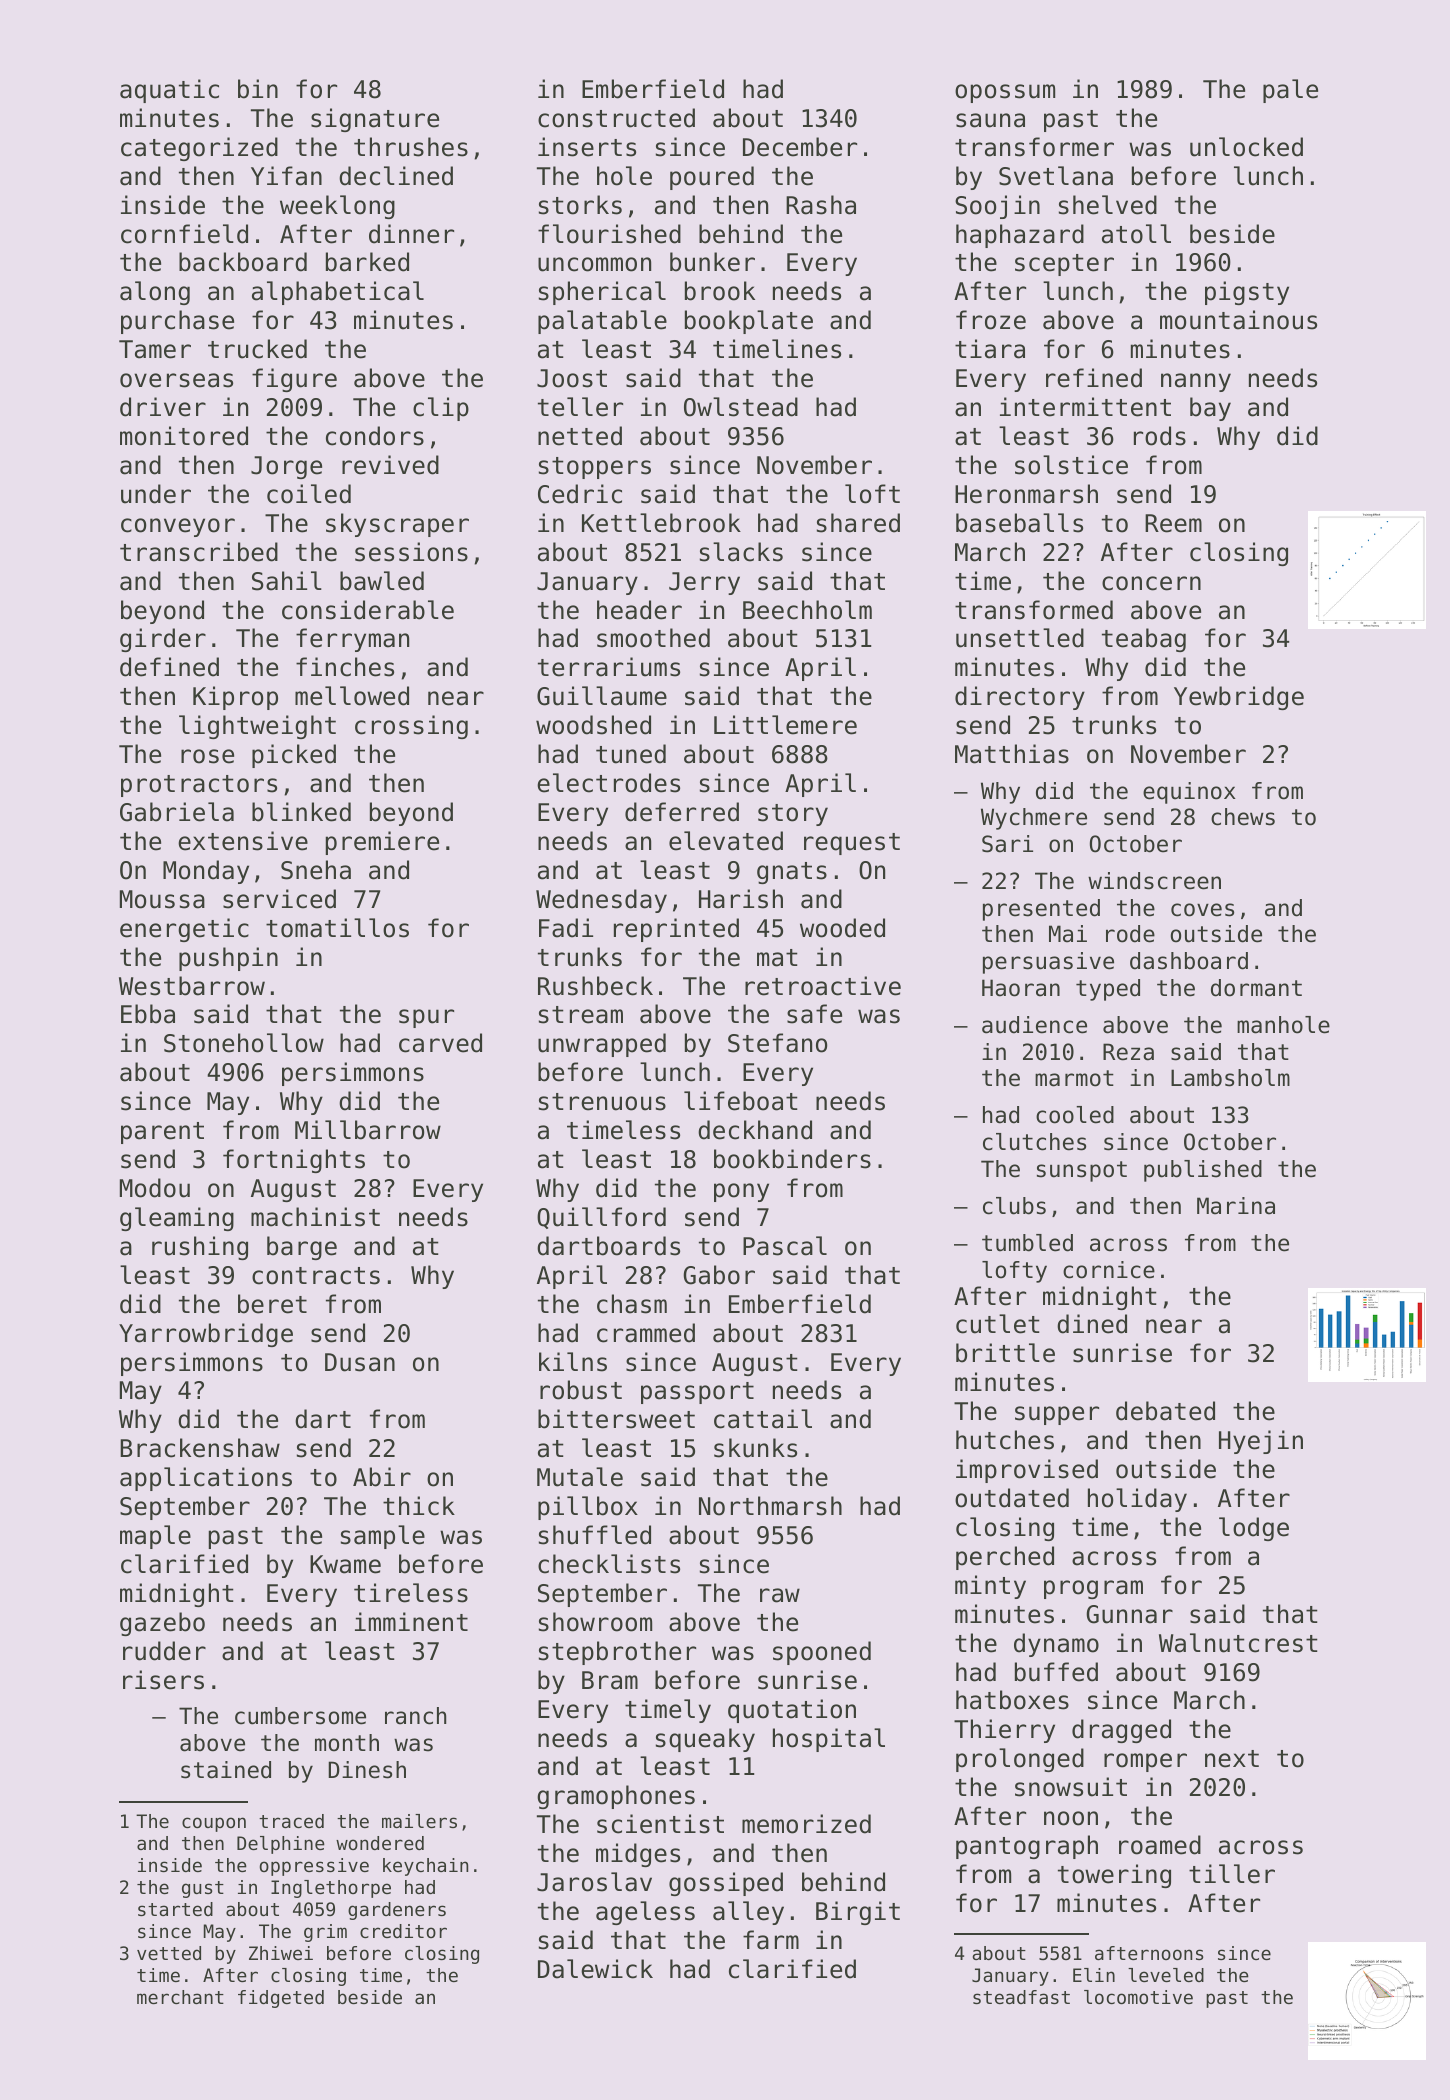  I want to click on constructed, so click(616, 118).
